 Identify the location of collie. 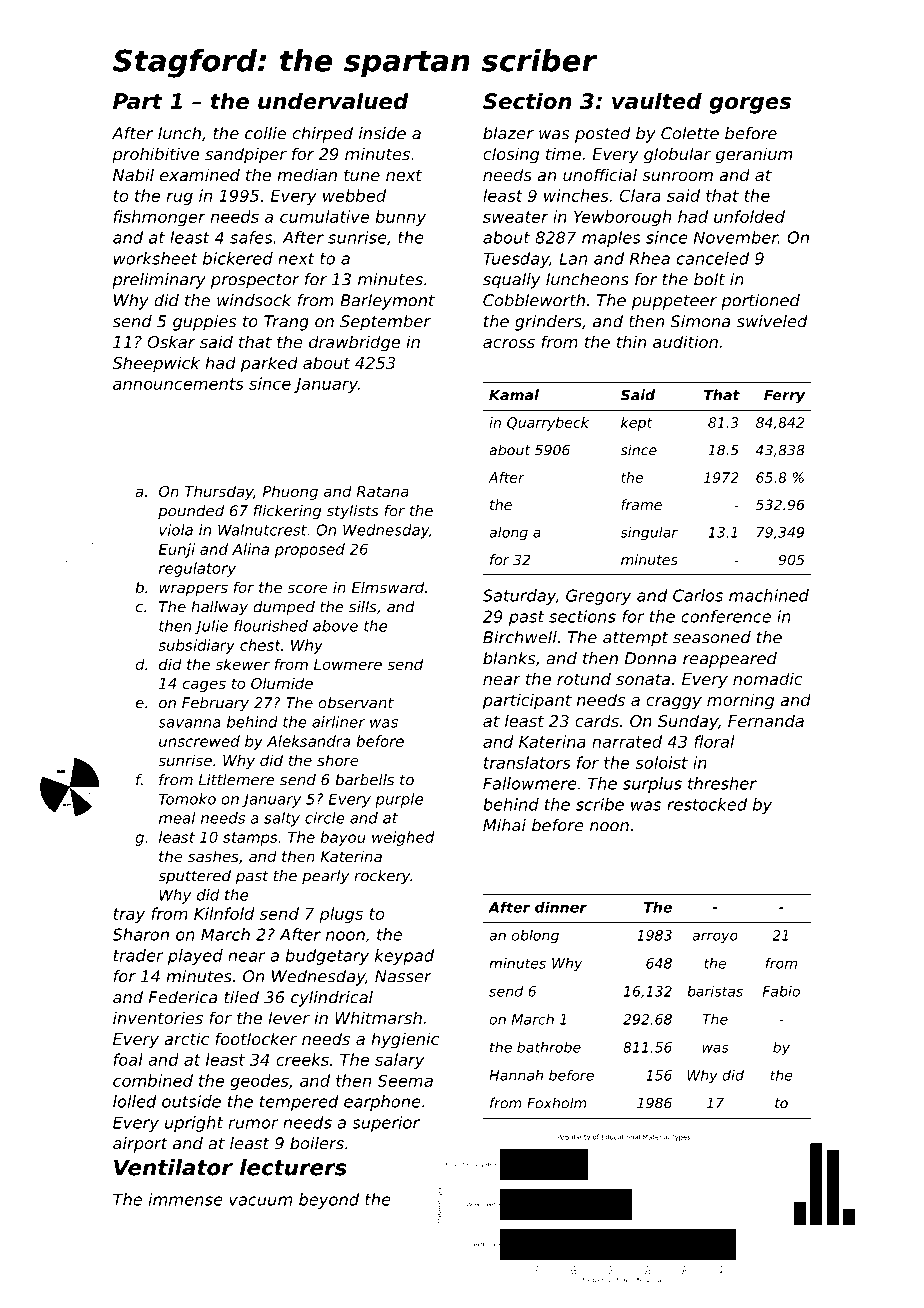
(265, 133).
